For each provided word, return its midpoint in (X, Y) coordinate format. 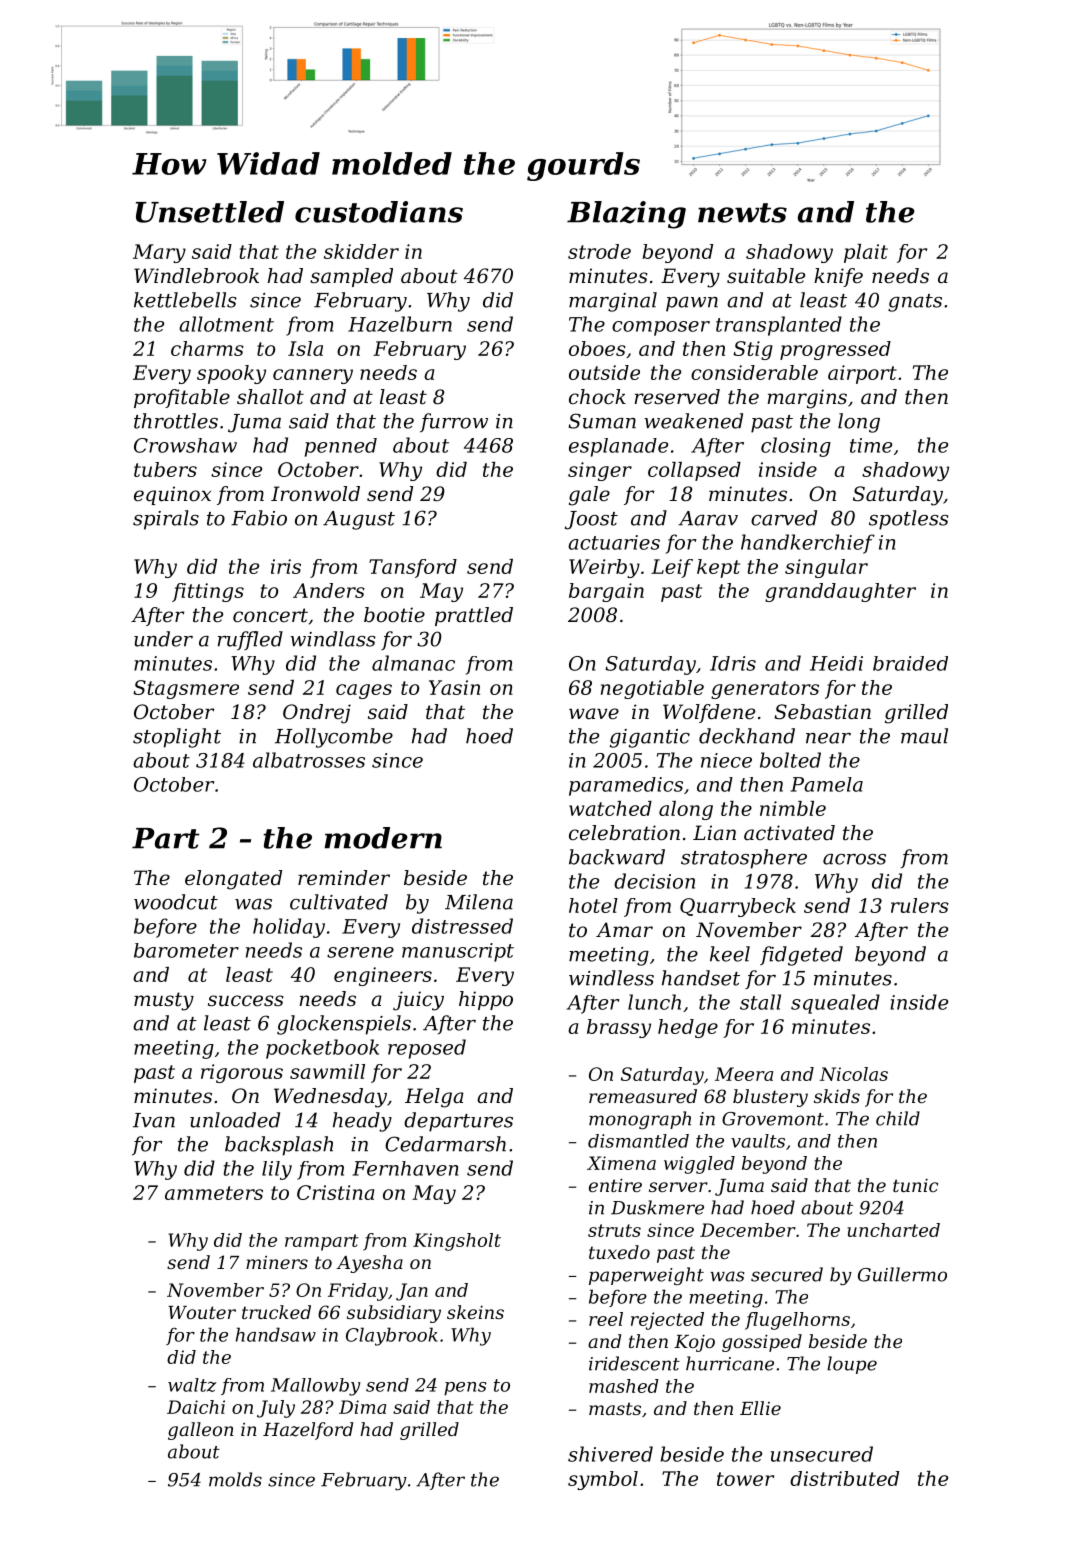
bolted (790, 760)
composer (661, 328)
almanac (413, 663)
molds (235, 1479)
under (163, 639)
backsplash (279, 1146)
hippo (486, 1000)
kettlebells (185, 300)
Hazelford (308, 1431)
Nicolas (854, 1074)
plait (866, 253)
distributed (844, 1478)
